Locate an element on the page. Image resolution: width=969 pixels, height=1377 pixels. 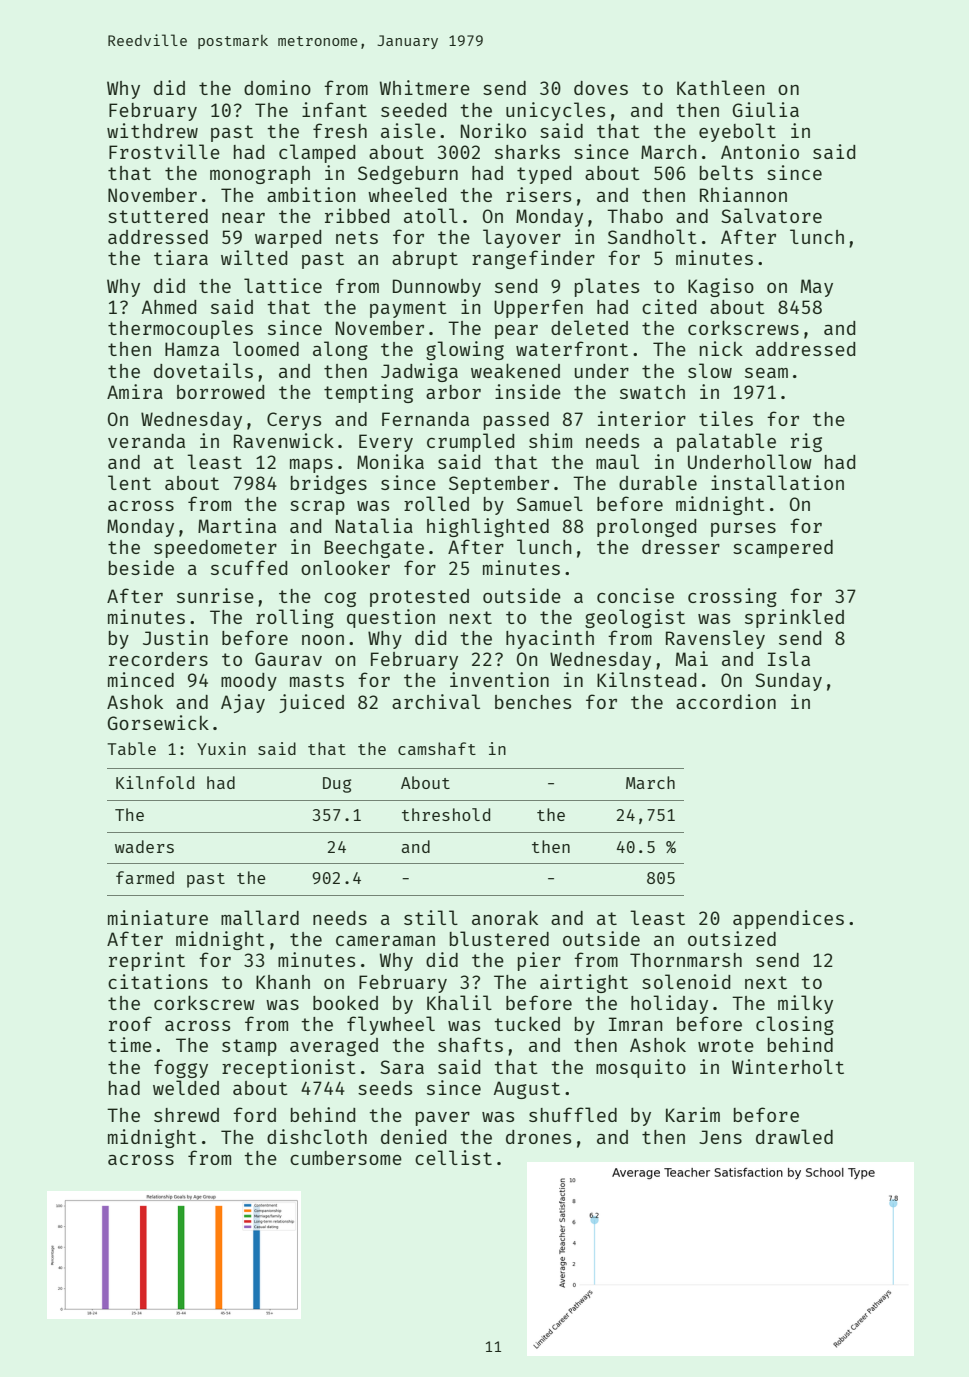
sprinkled is located at coordinates (794, 618).
